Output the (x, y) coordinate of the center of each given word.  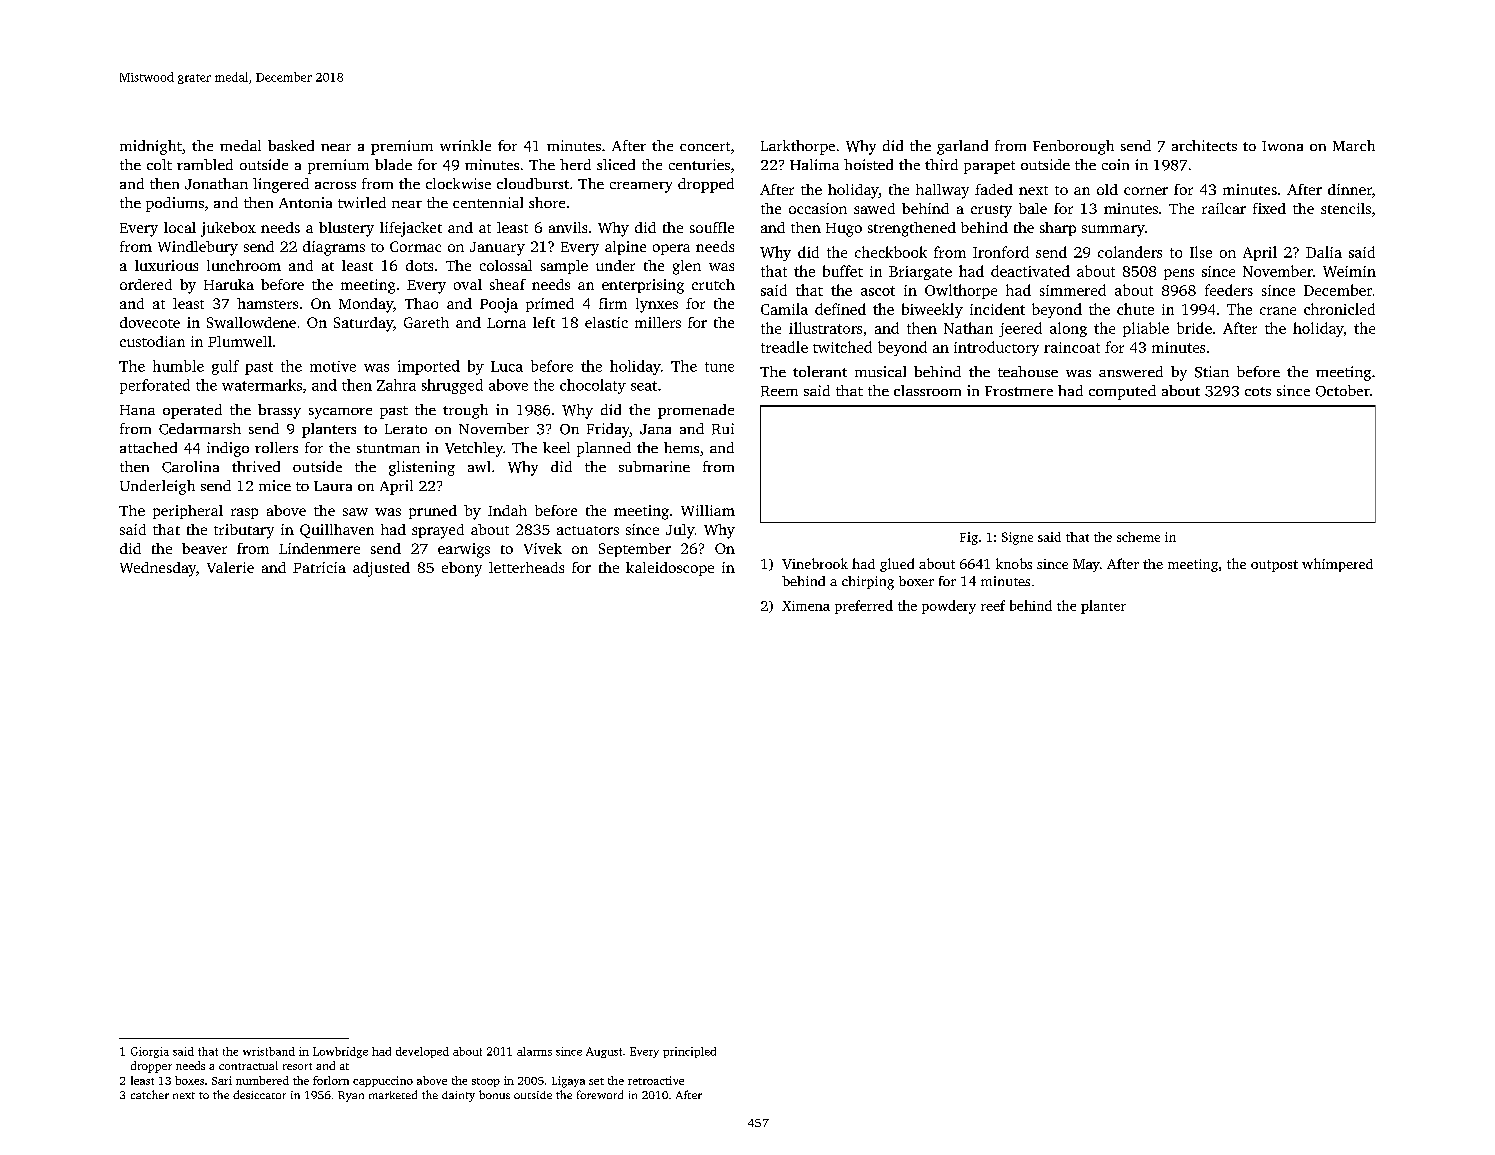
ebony (462, 569)
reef (993, 605)
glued (897, 565)
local (180, 227)
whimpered (1337, 565)
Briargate (920, 273)
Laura (333, 486)
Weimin (1349, 271)
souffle (712, 227)
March (1354, 145)
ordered (146, 284)
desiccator (259, 1094)
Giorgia (150, 1052)
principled (689, 1052)
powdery (949, 607)
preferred (864, 607)
